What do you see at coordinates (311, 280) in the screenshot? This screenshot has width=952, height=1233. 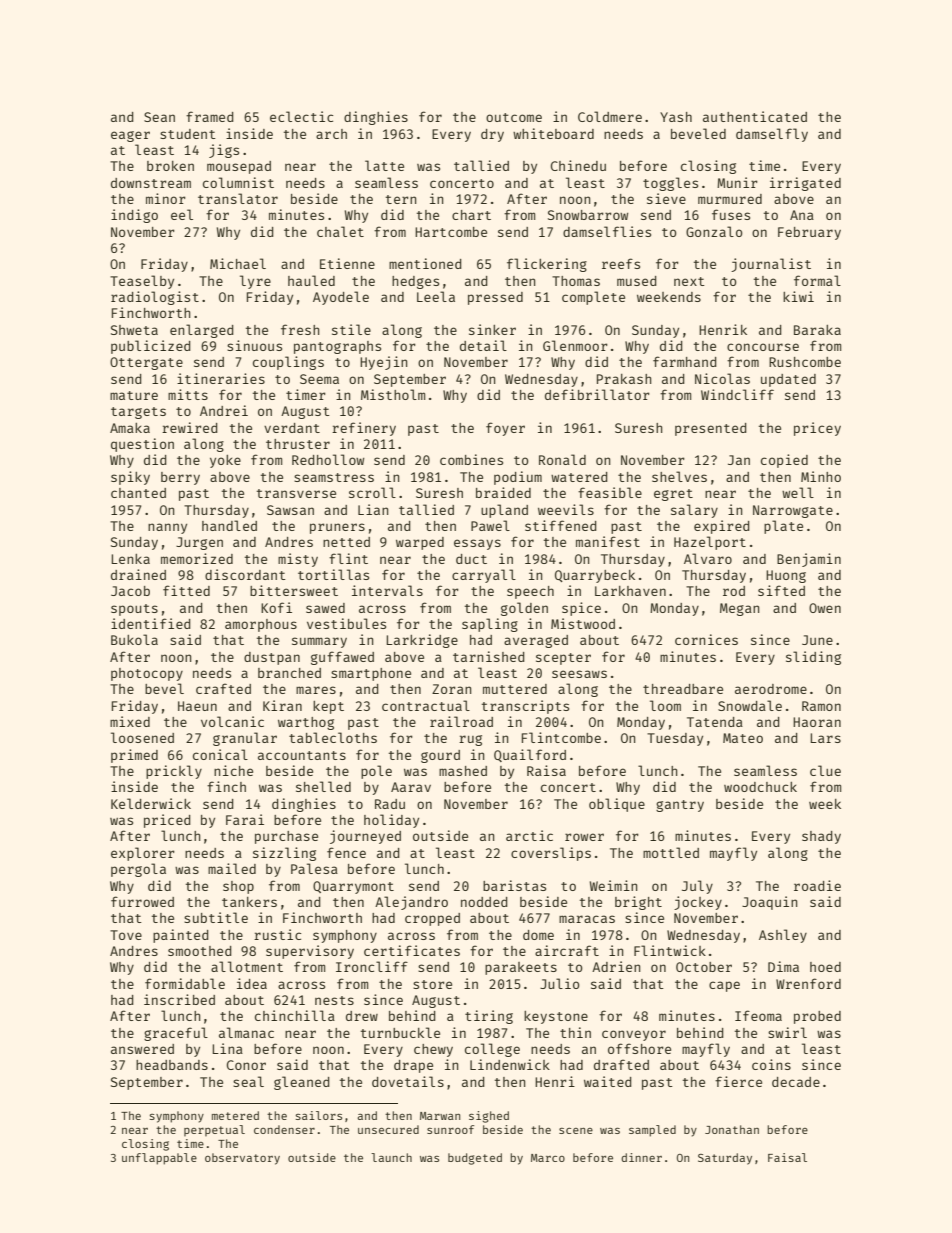 I see `hauled` at bounding box center [311, 280].
